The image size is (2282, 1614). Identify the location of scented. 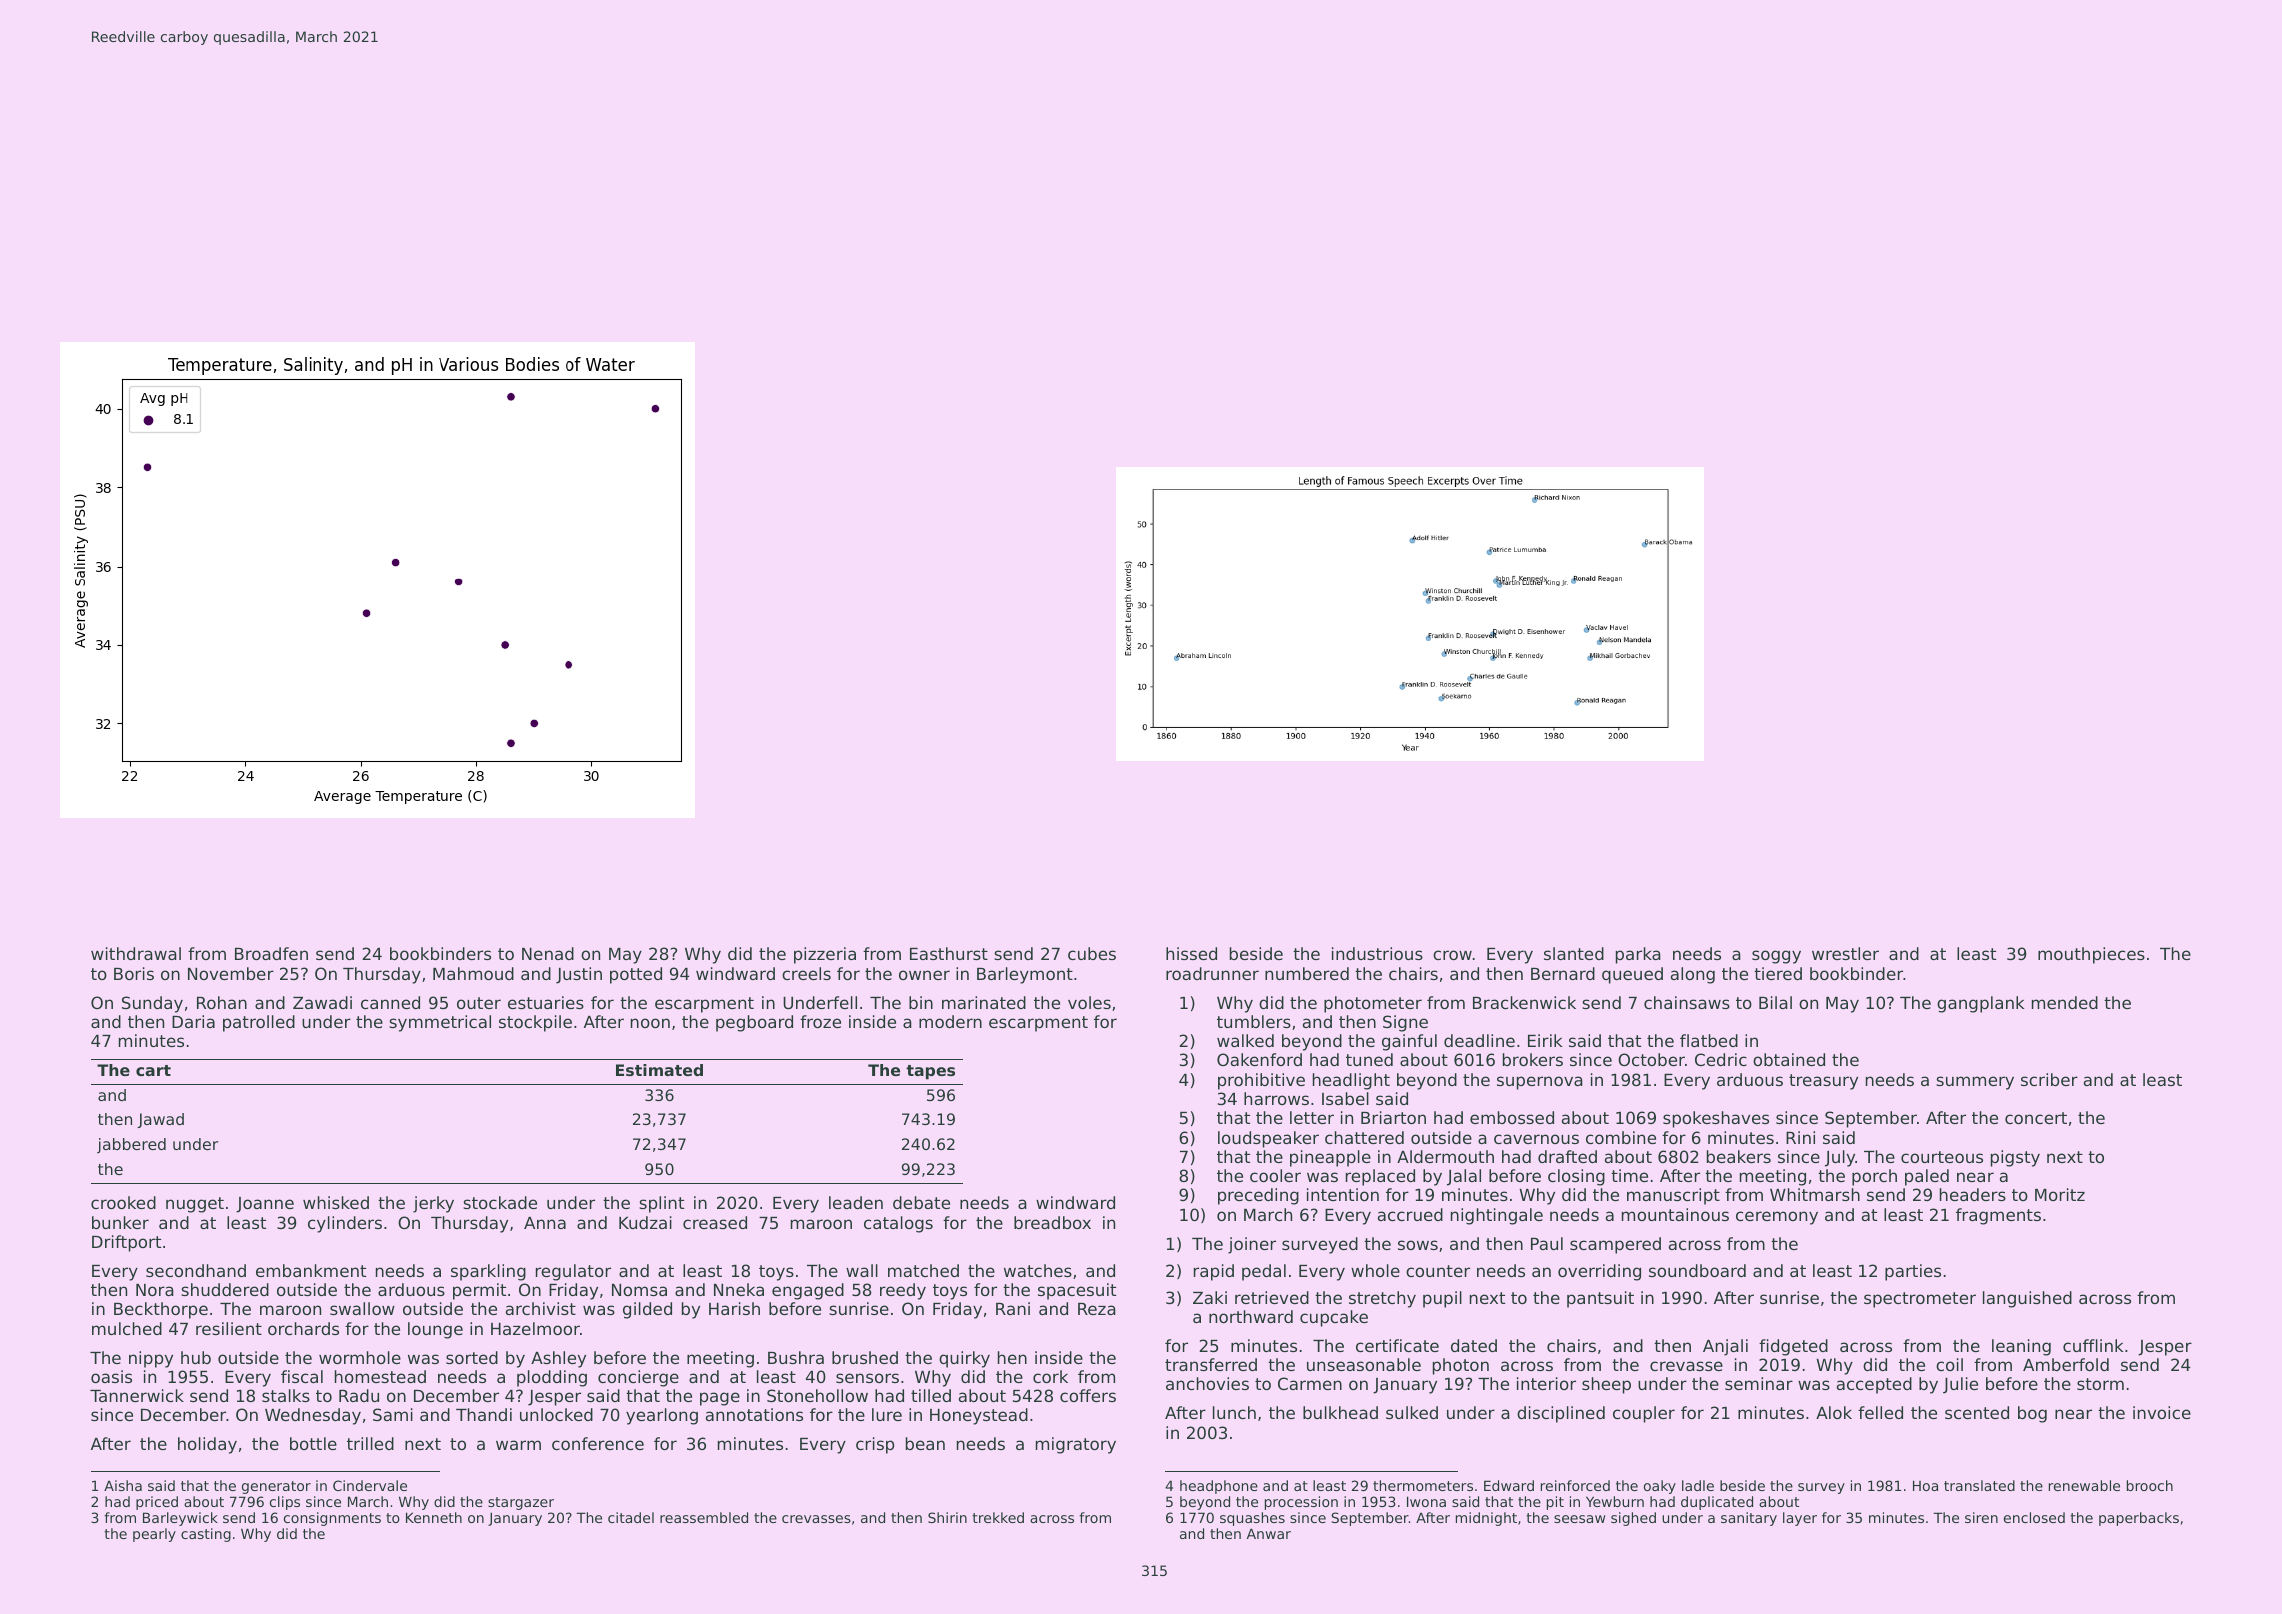
(1977, 1412).
